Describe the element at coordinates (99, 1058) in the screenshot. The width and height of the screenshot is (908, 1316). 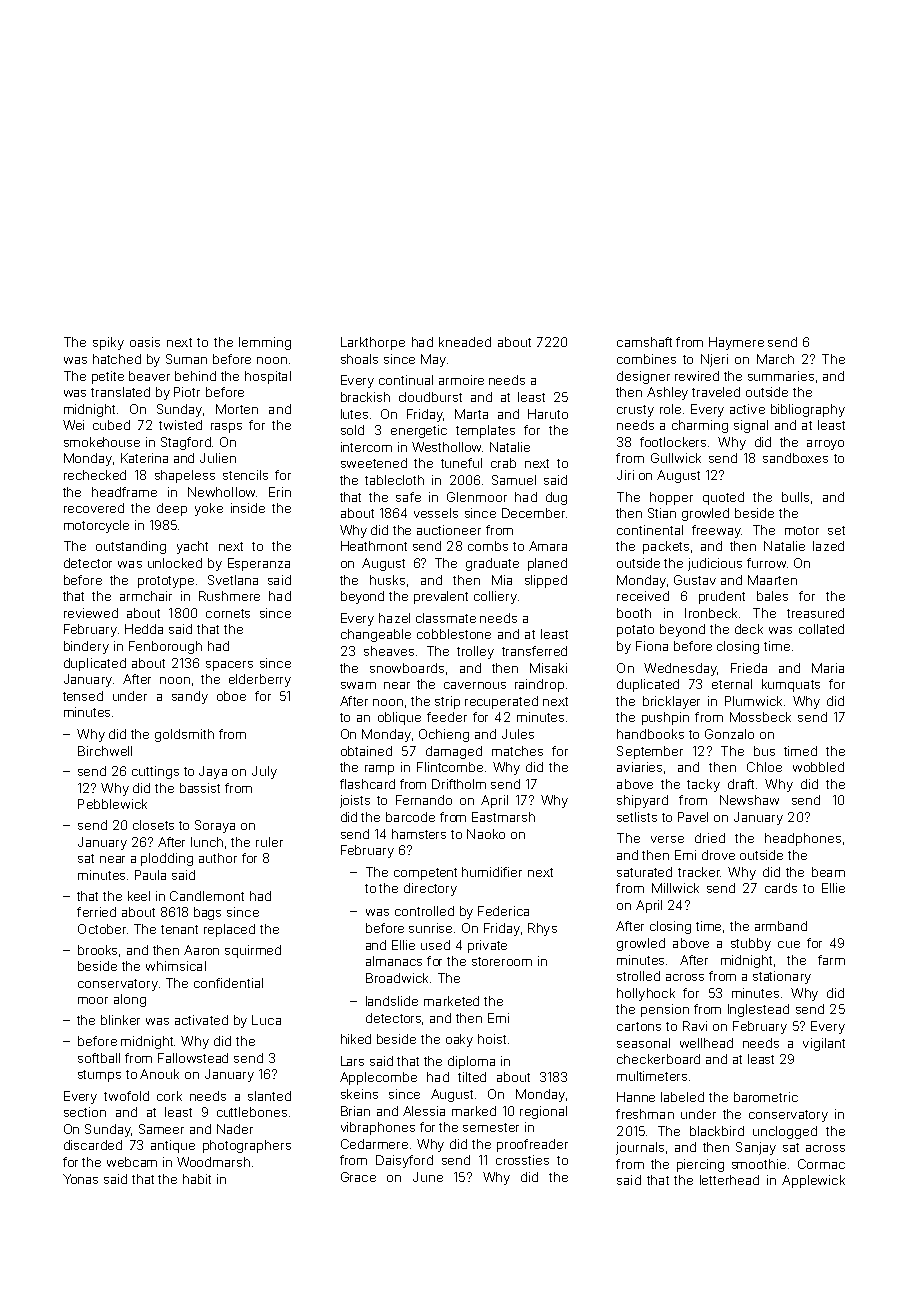
I see `softball` at that location.
